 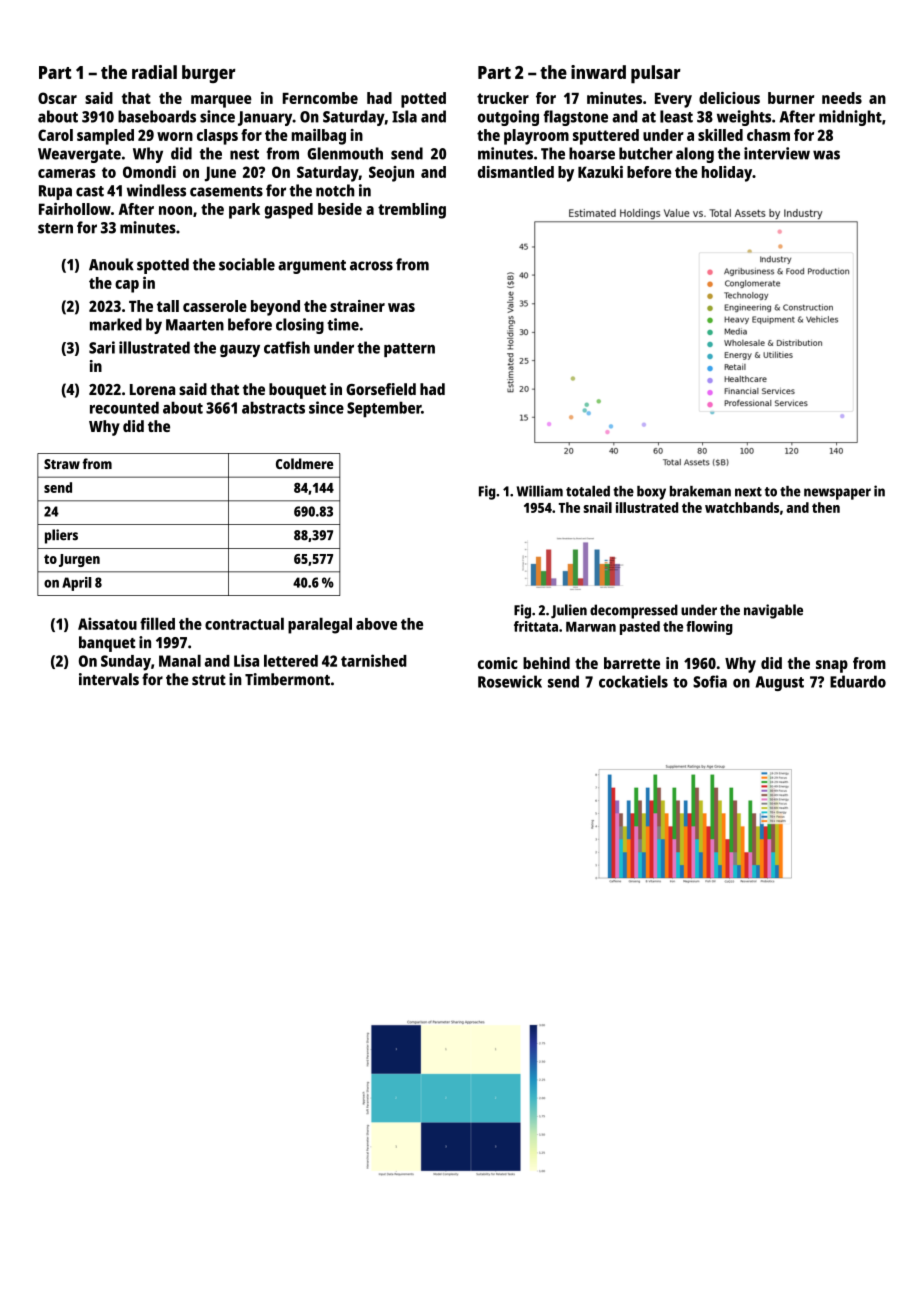 I want to click on Eduardo, so click(x=858, y=681).
